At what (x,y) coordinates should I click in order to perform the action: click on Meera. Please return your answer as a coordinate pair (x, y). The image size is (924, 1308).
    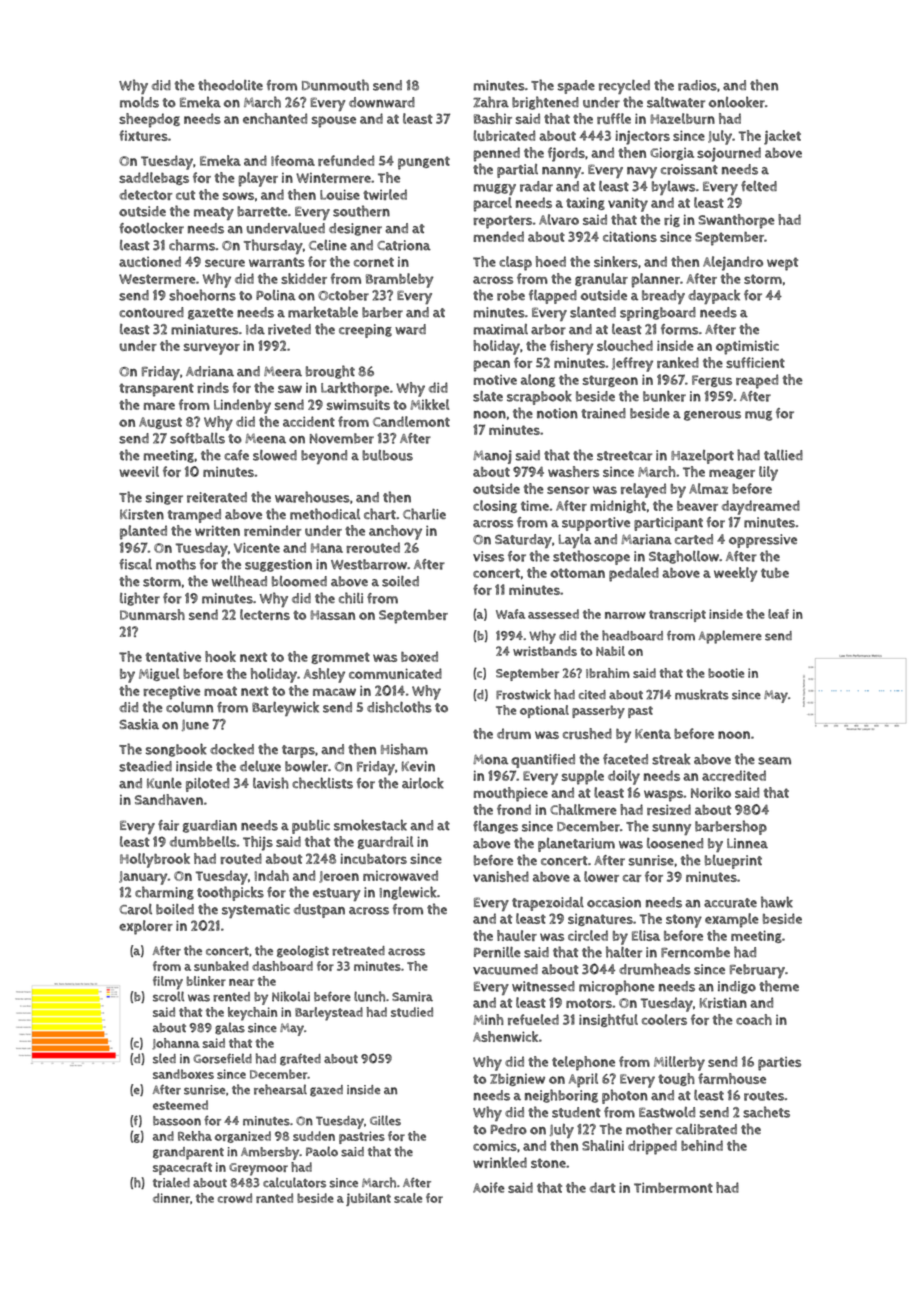
    Looking at the image, I should click on (283, 371).
